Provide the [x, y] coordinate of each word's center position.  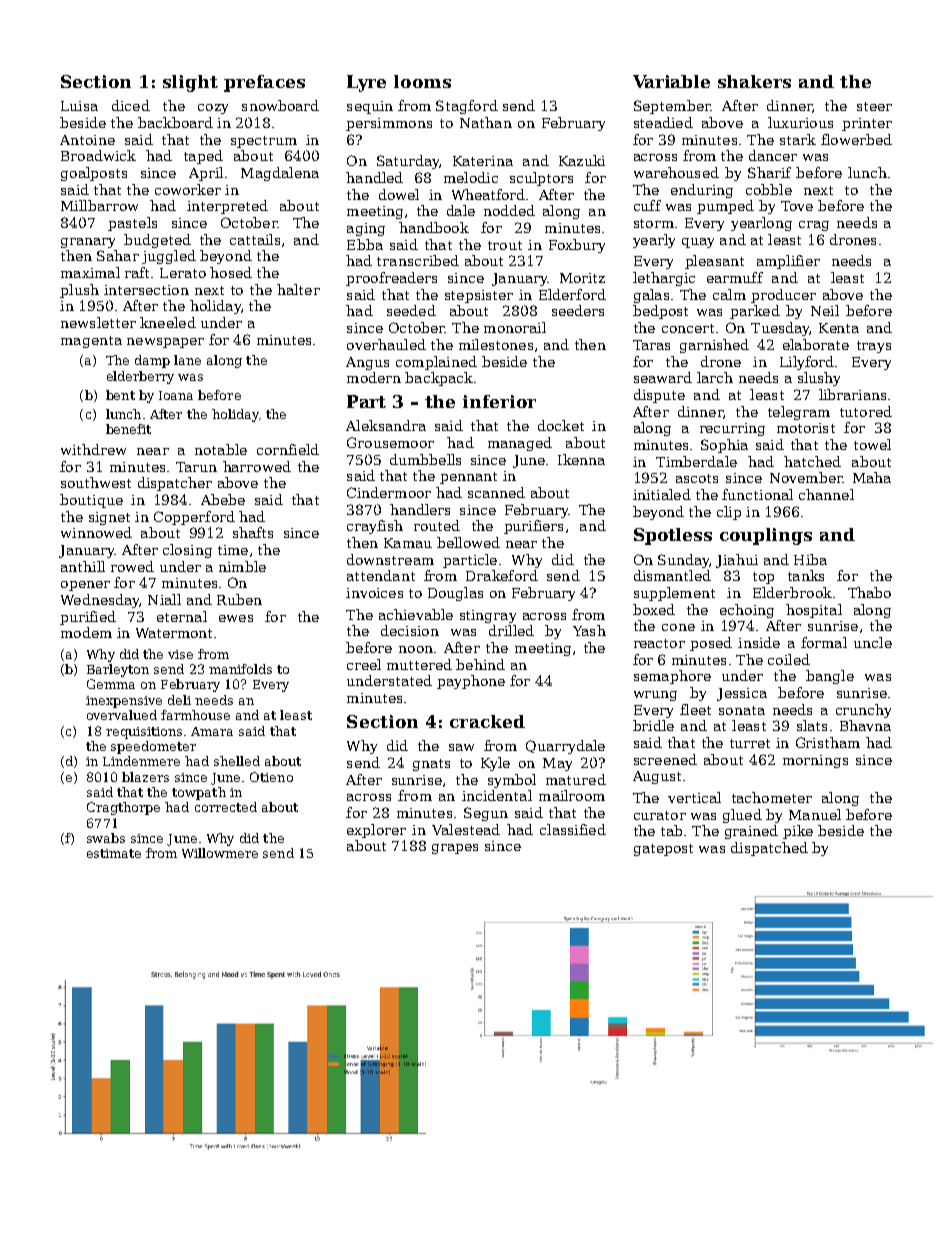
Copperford [194, 518]
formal [824, 642]
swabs [106, 838]
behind [480, 664]
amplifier [788, 262]
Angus [367, 363]
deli [179, 700]
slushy [819, 379]
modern [374, 377]
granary [88, 243]
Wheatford [488, 194]
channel [826, 494]
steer [874, 106]
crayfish [375, 527]
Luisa [79, 106]
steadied [663, 122]
